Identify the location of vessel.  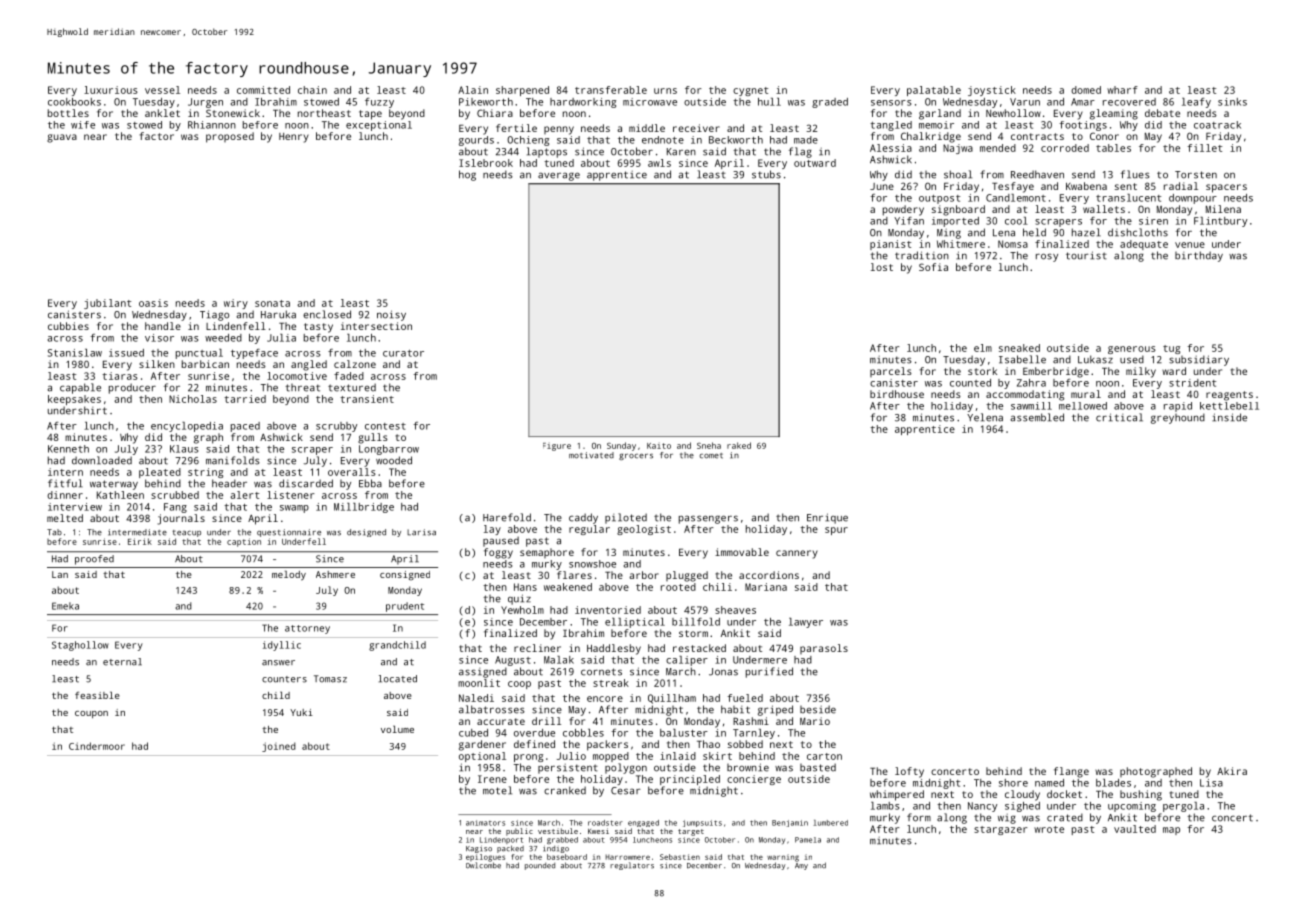
(162, 90).
